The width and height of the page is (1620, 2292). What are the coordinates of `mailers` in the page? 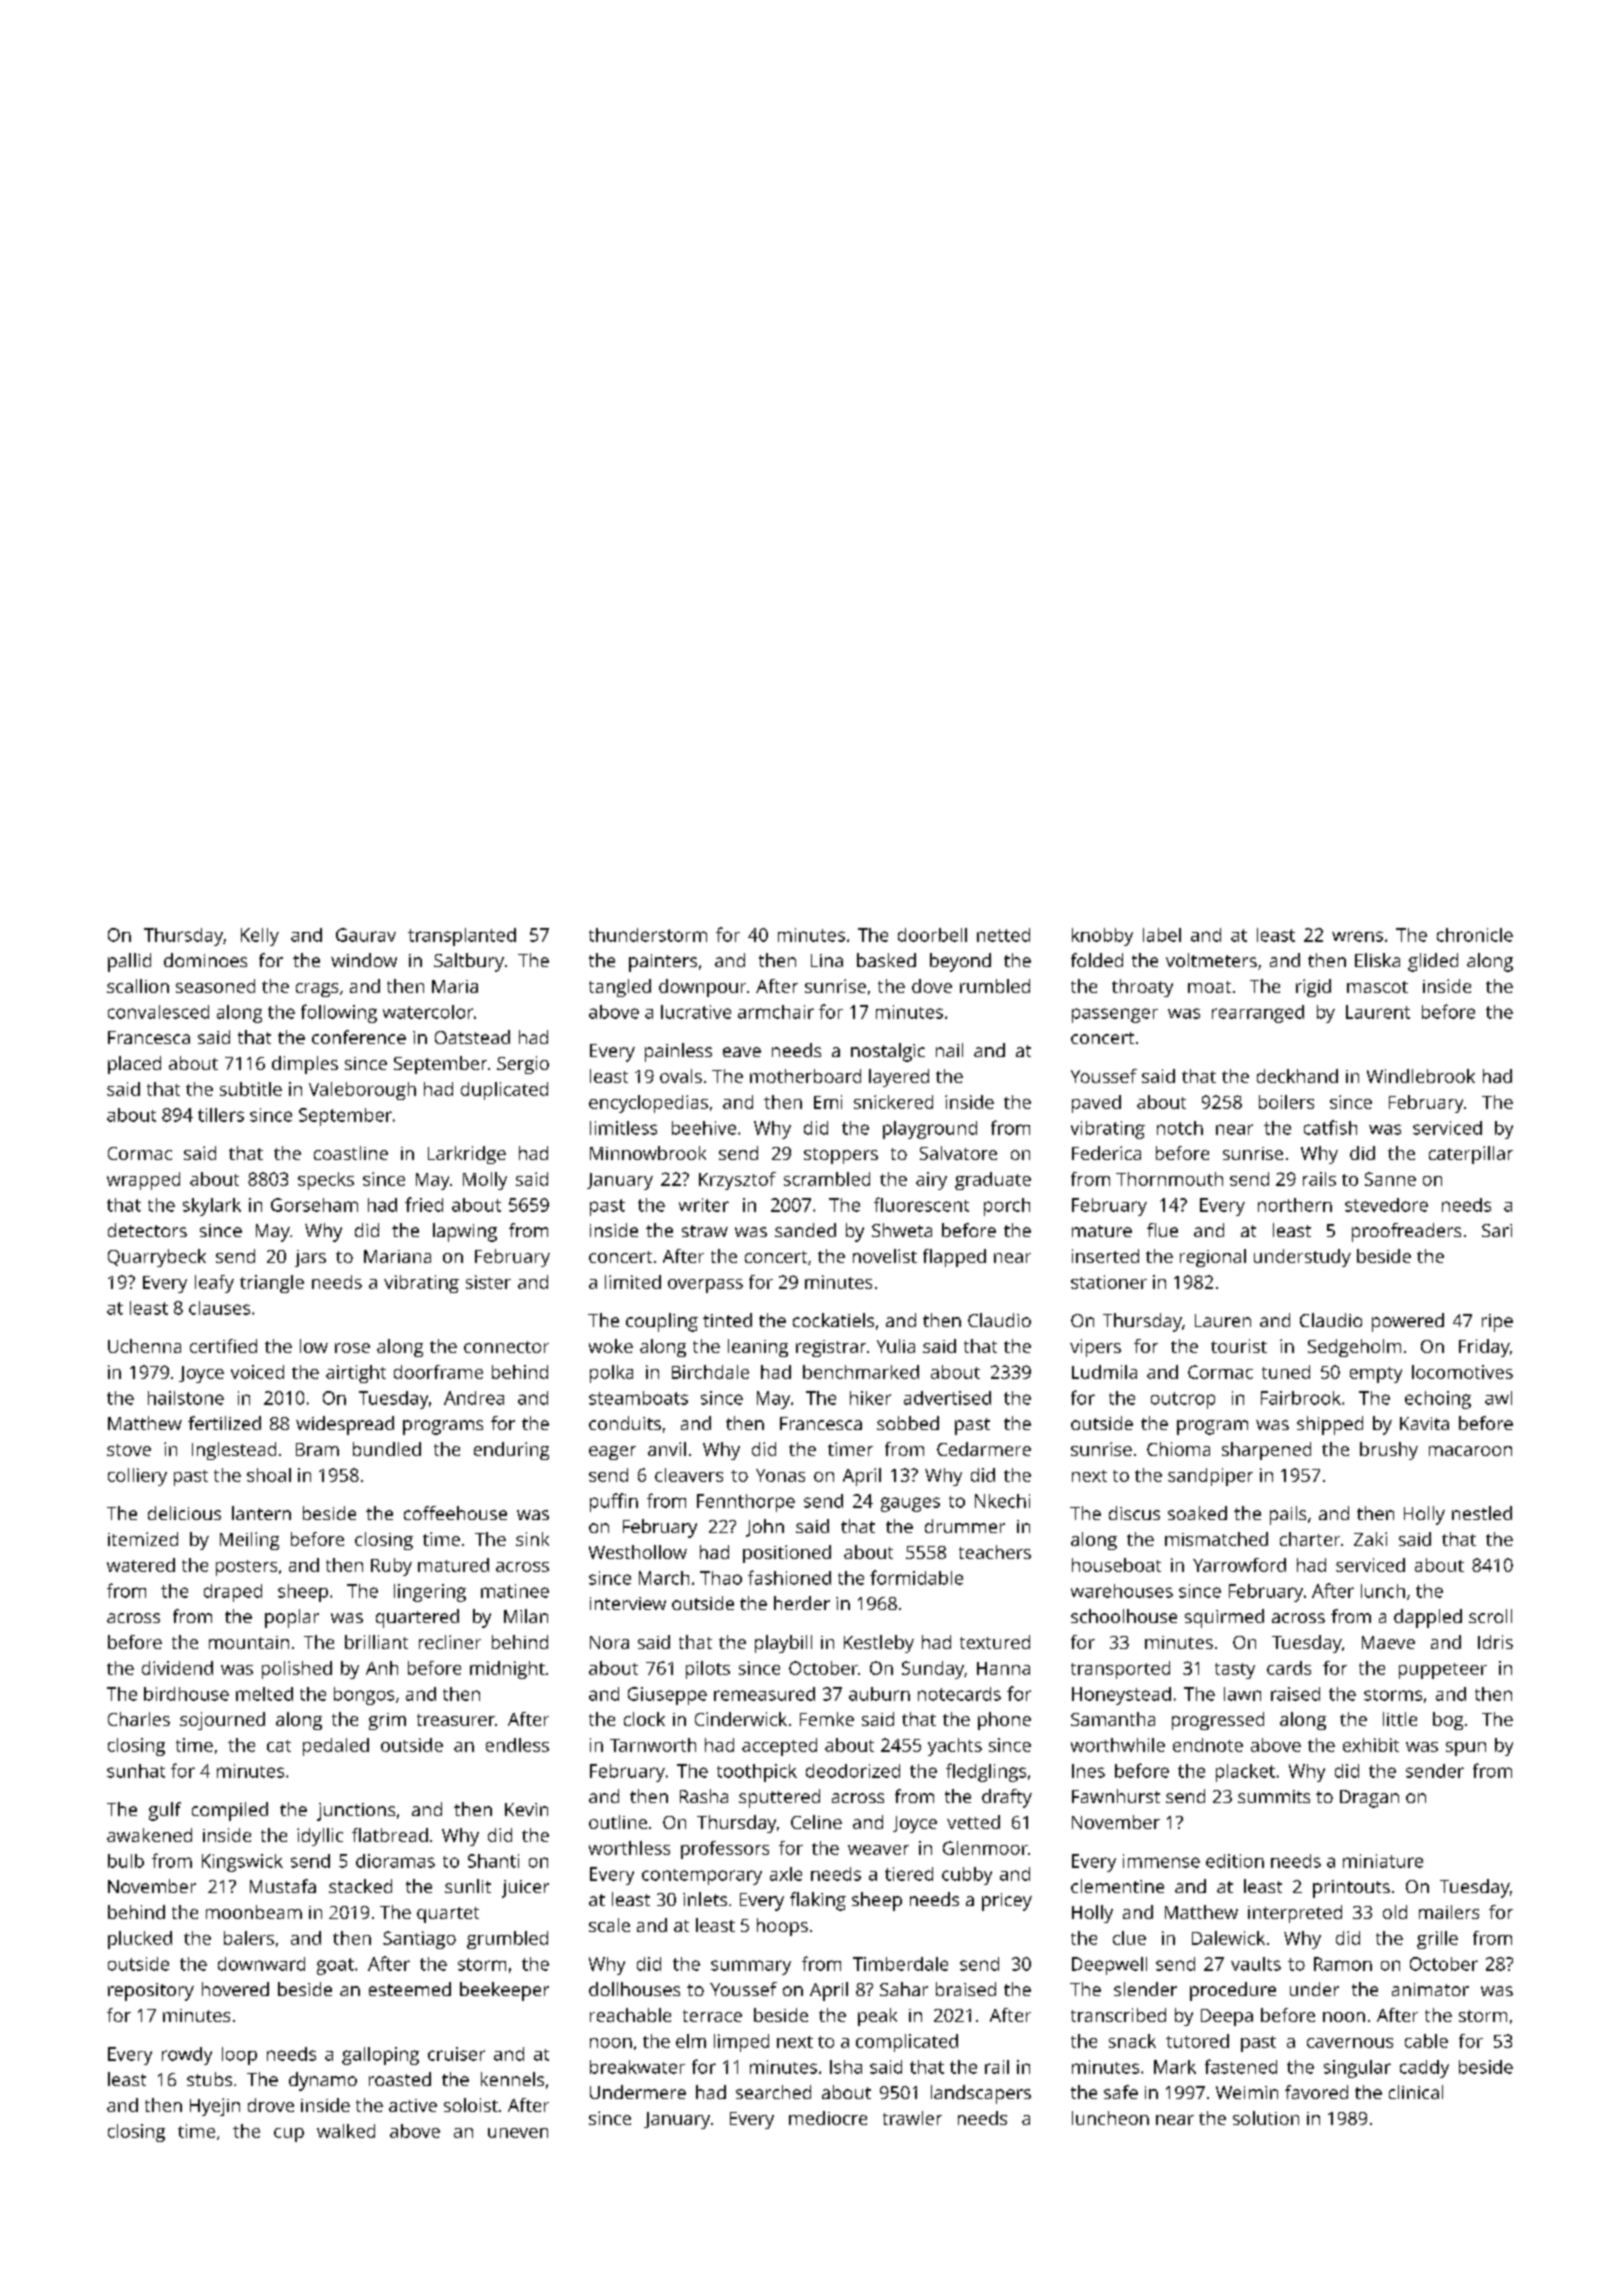 It's located at (1449, 1912).
